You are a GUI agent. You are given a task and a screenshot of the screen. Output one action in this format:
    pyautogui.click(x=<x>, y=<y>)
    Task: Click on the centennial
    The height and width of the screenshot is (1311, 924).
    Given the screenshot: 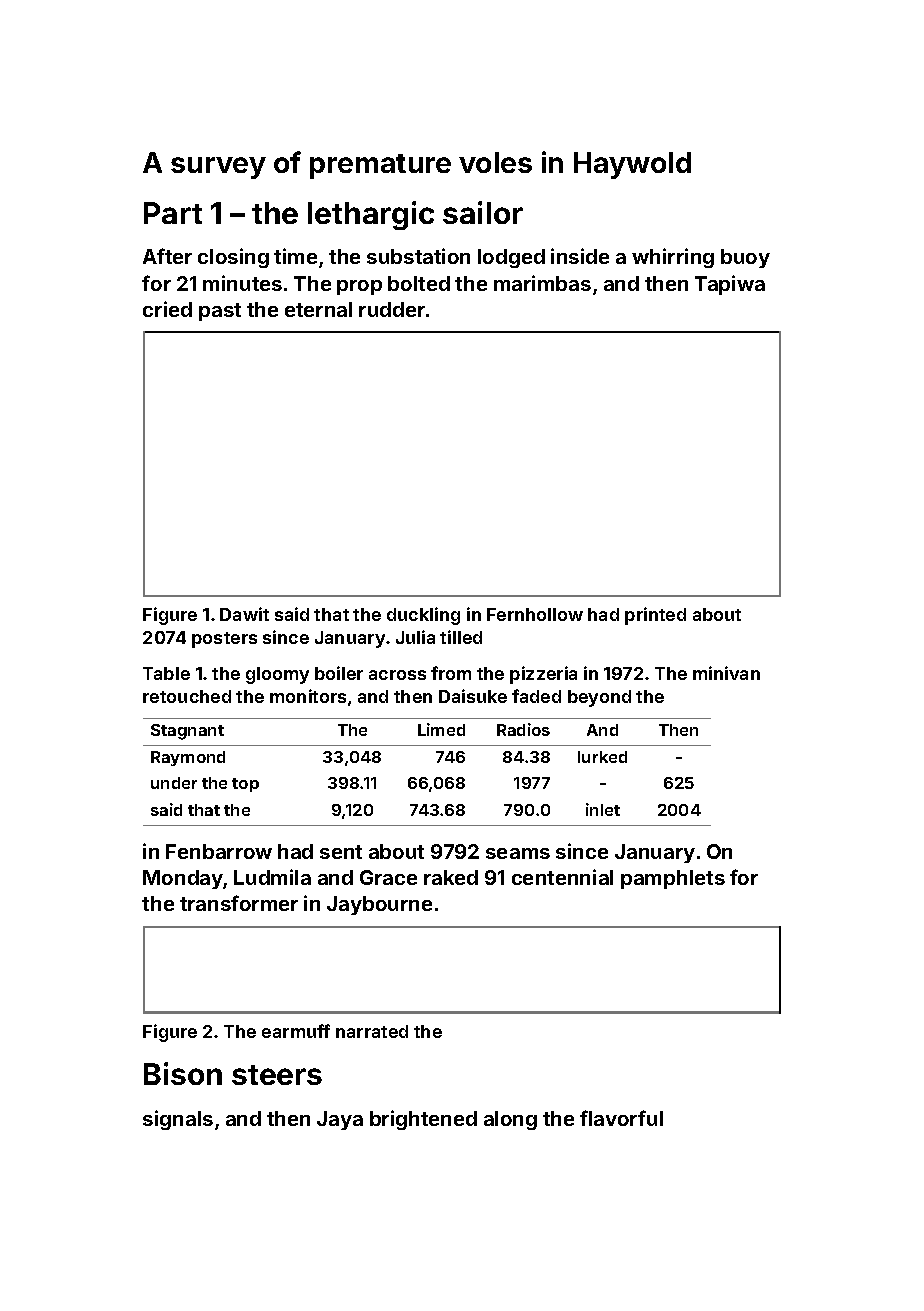 What is the action you would take?
    pyautogui.click(x=562, y=877)
